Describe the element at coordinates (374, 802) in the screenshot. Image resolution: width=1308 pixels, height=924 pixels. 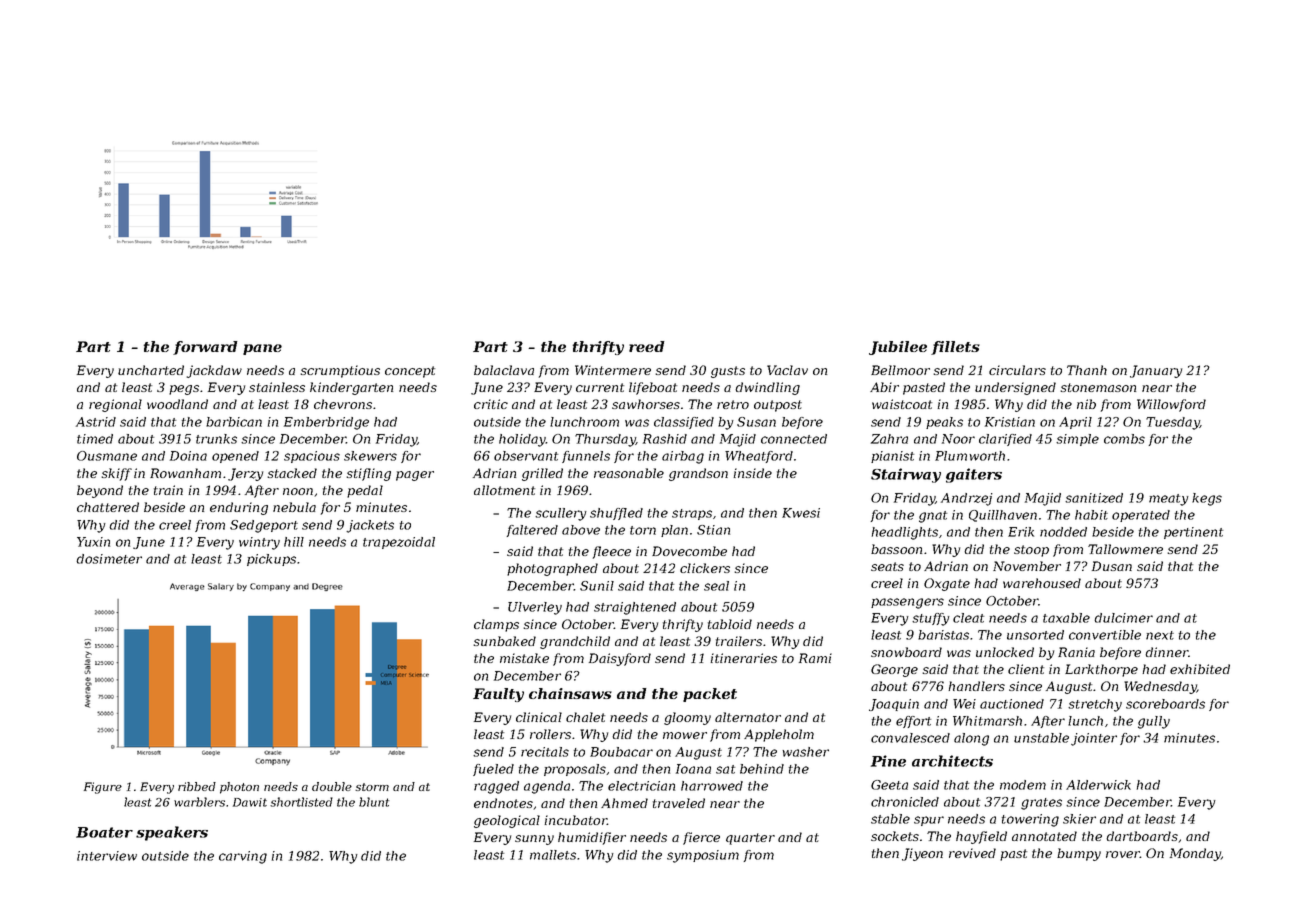
I see `blunt` at that location.
